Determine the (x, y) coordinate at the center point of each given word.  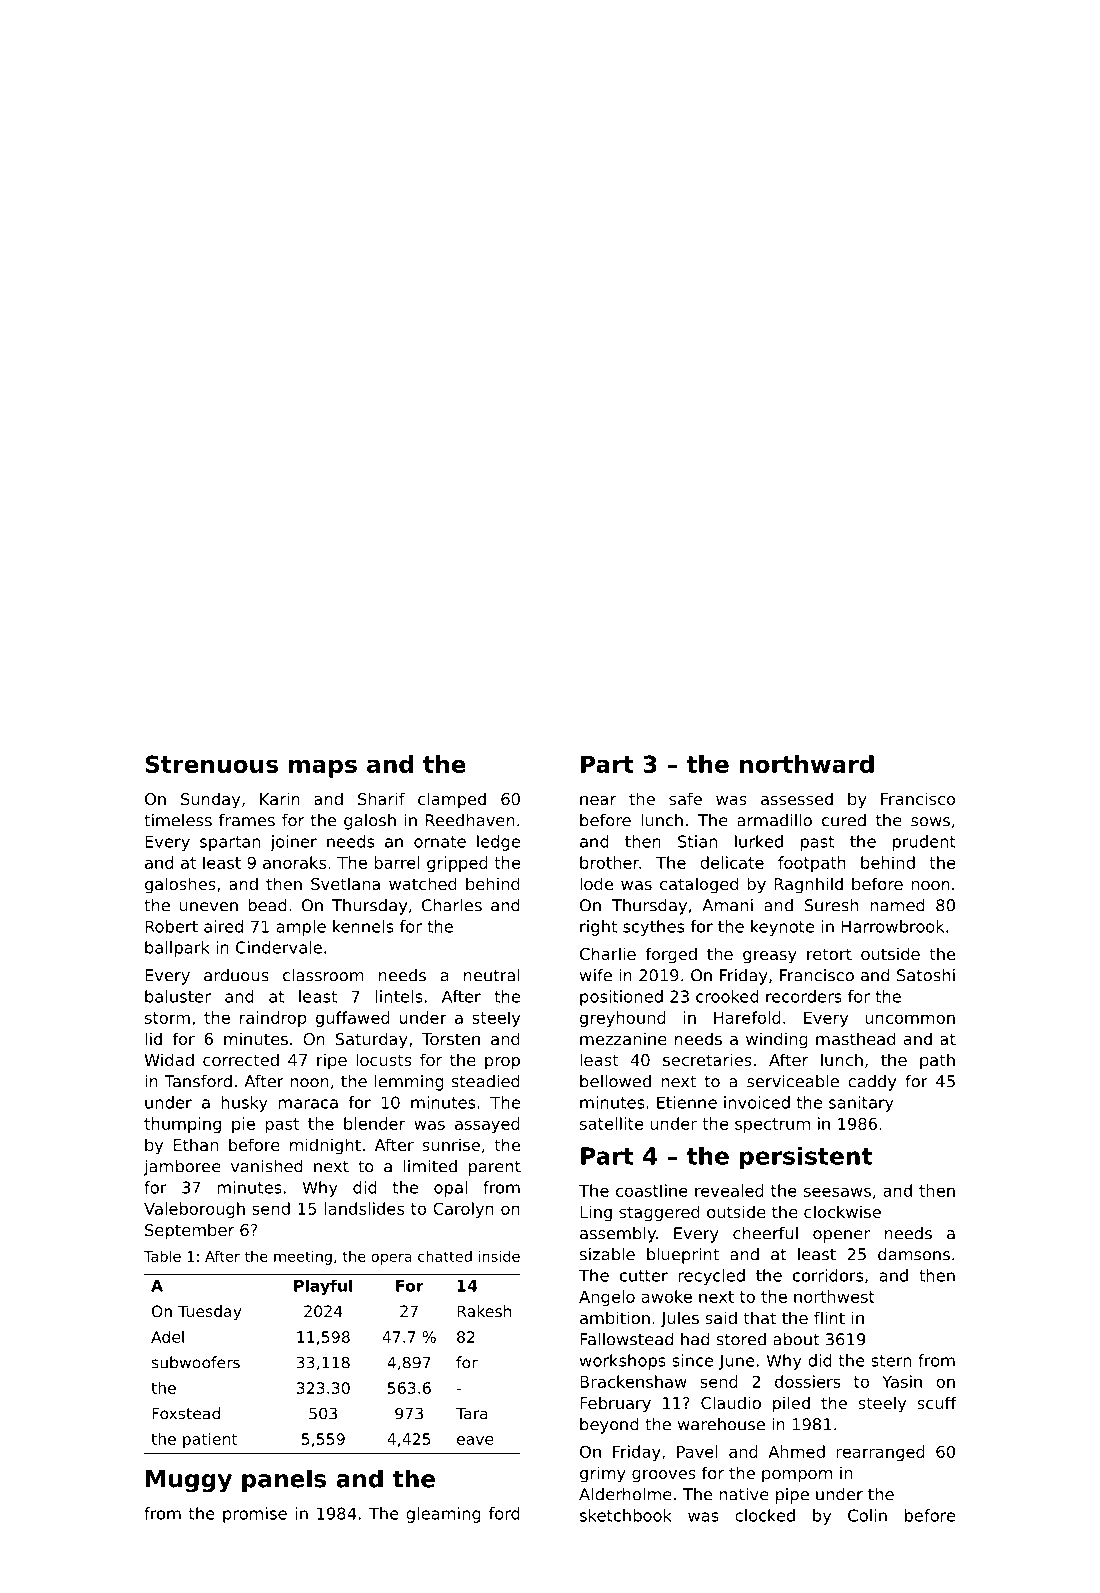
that (759, 1317)
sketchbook (626, 1515)
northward (807, 764)
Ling (596, 1213)
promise (255, 1515)
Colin (867, 1515)
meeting (303, 1257)
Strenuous (211, 764)
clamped (452, 800)
